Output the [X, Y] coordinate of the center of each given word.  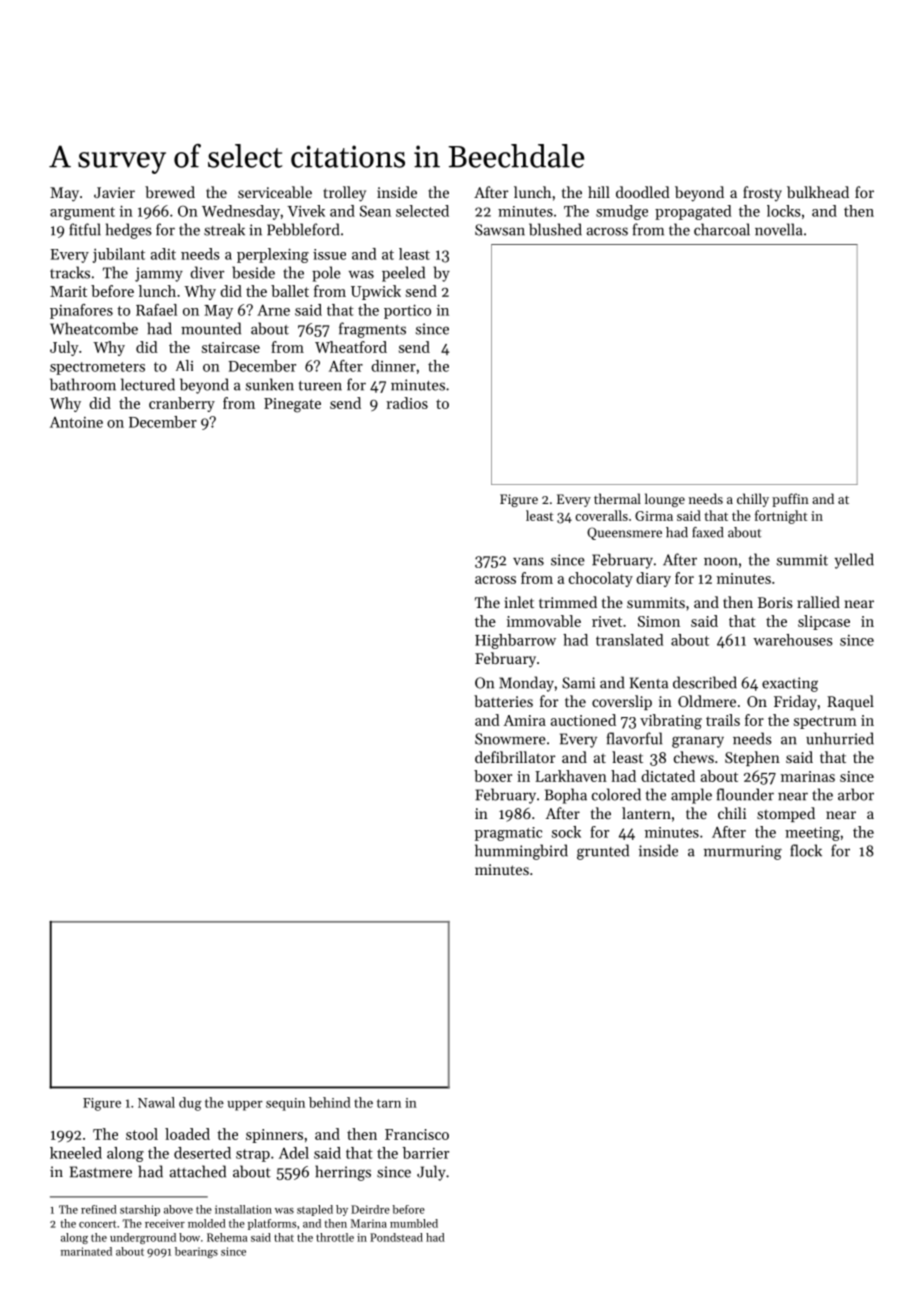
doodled [643, 192]
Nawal [156, 1102]
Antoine [76, 422]
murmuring [743, 852]
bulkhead [818, 192]
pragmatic [508, 834]
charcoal [722, 229]
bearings [196, 1252]
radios [407, 403]
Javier [114, 192]
